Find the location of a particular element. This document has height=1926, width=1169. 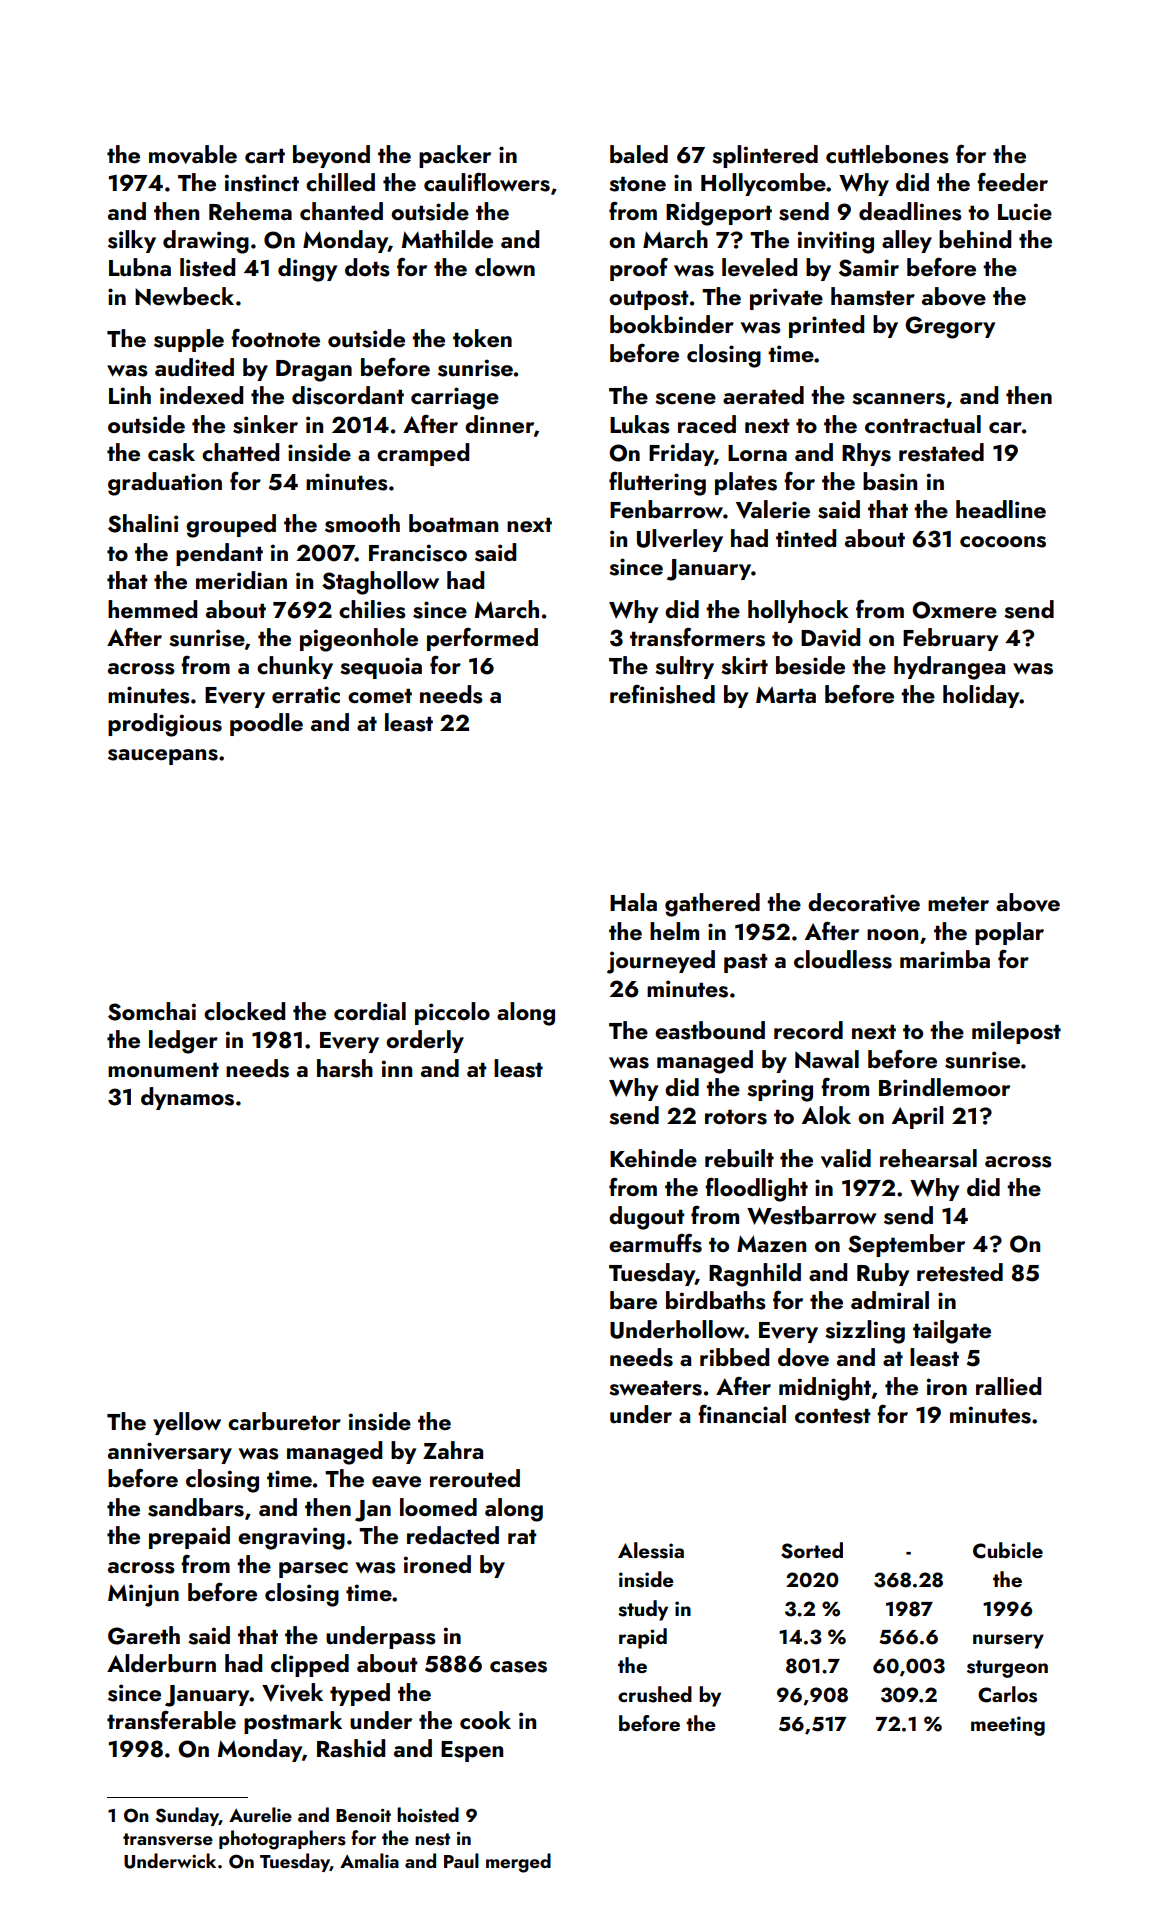

dynamos is located at coordinates (187, 1098).
